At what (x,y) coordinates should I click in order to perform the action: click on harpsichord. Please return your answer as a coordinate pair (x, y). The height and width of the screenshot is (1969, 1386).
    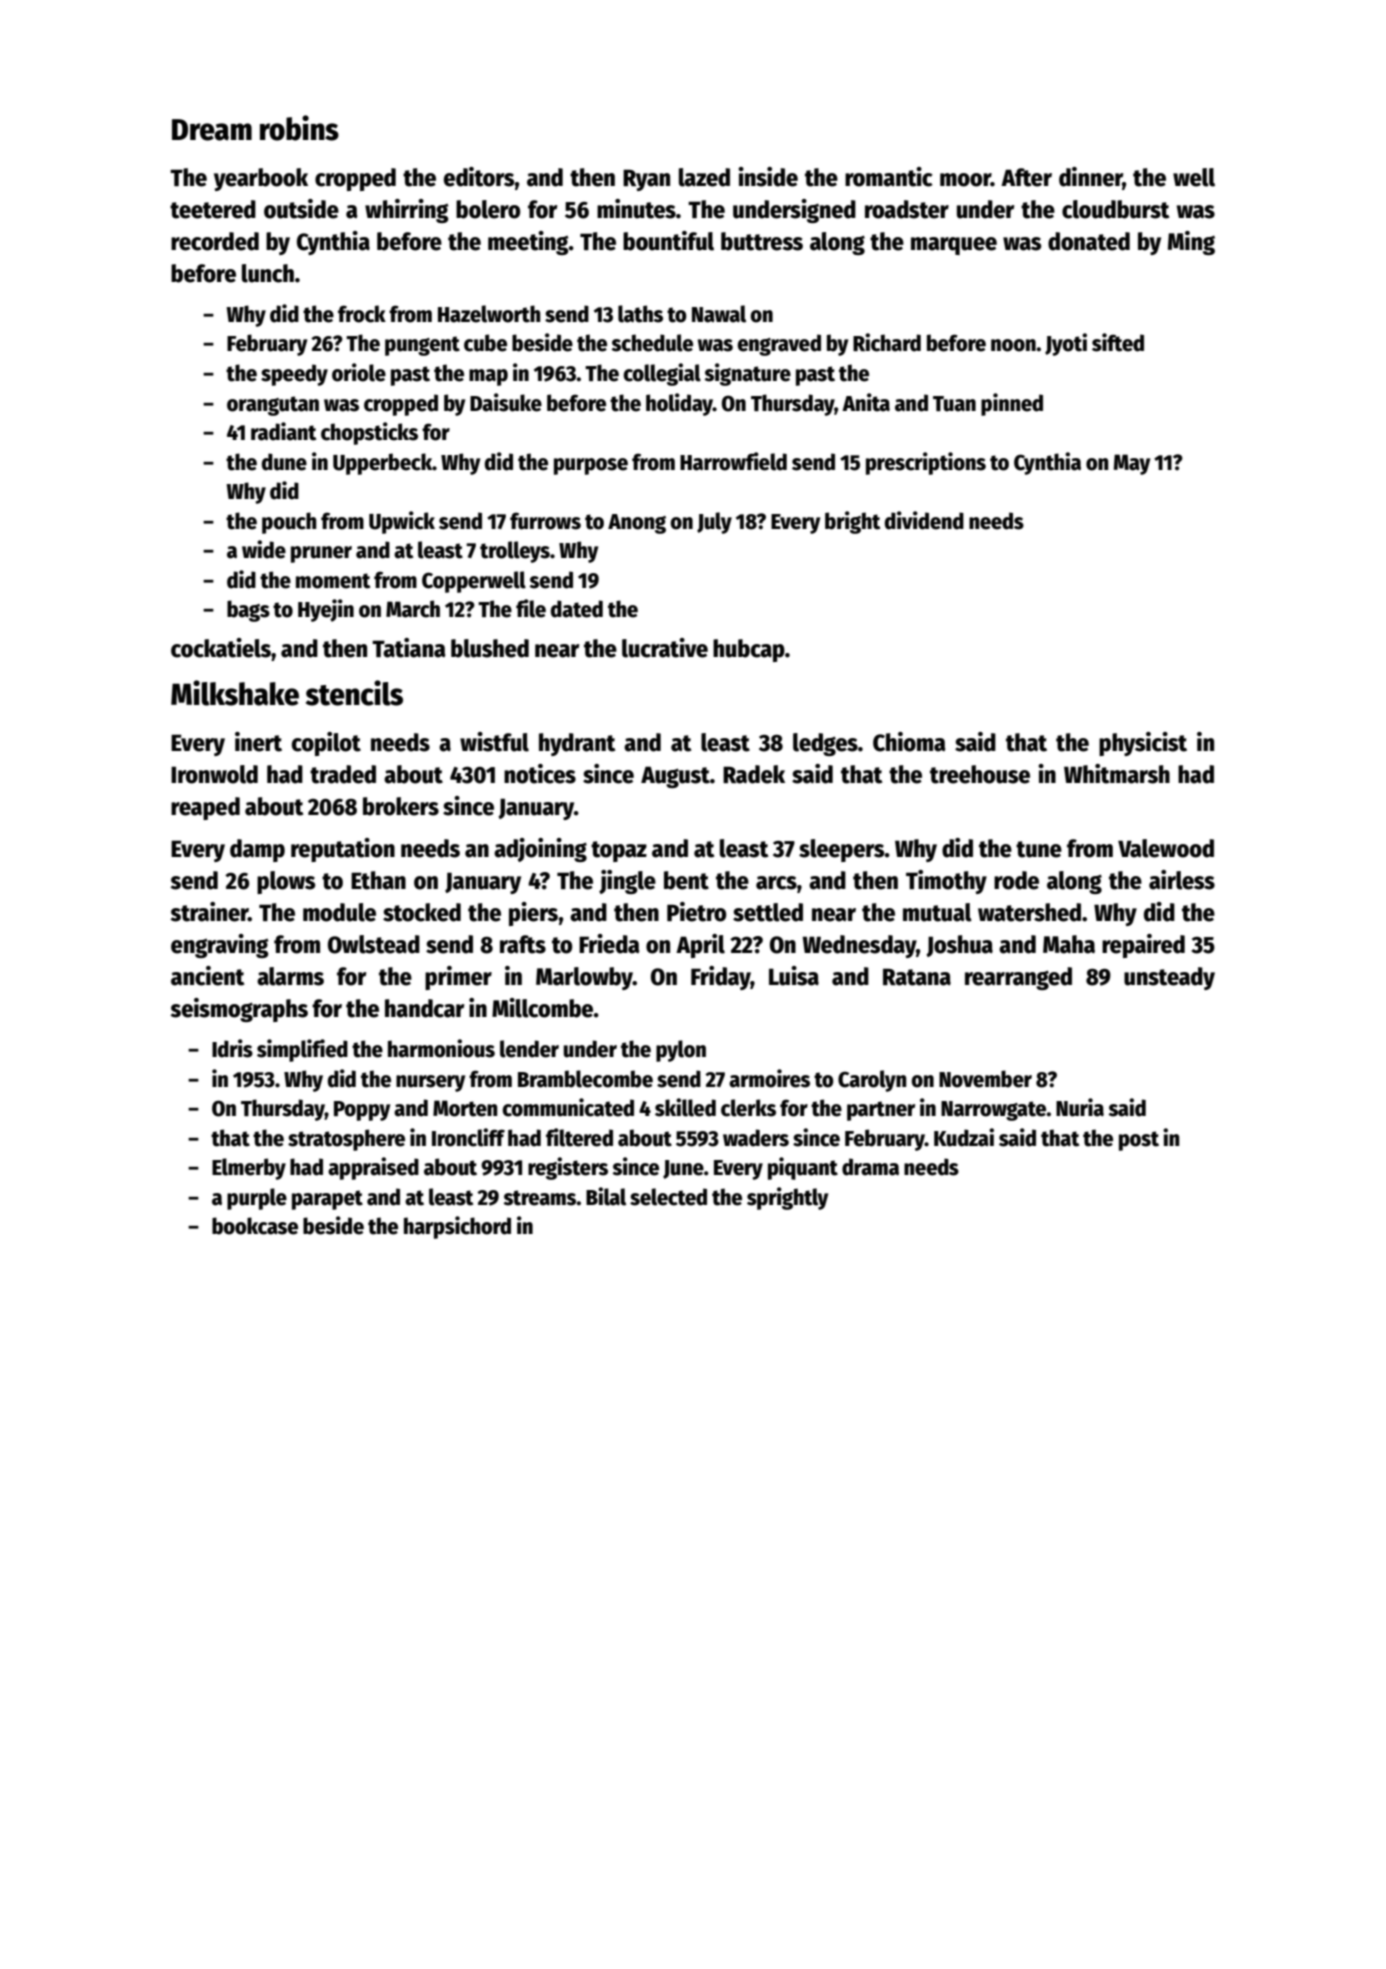
    Looking at the image, I should click on (457, 1227).
